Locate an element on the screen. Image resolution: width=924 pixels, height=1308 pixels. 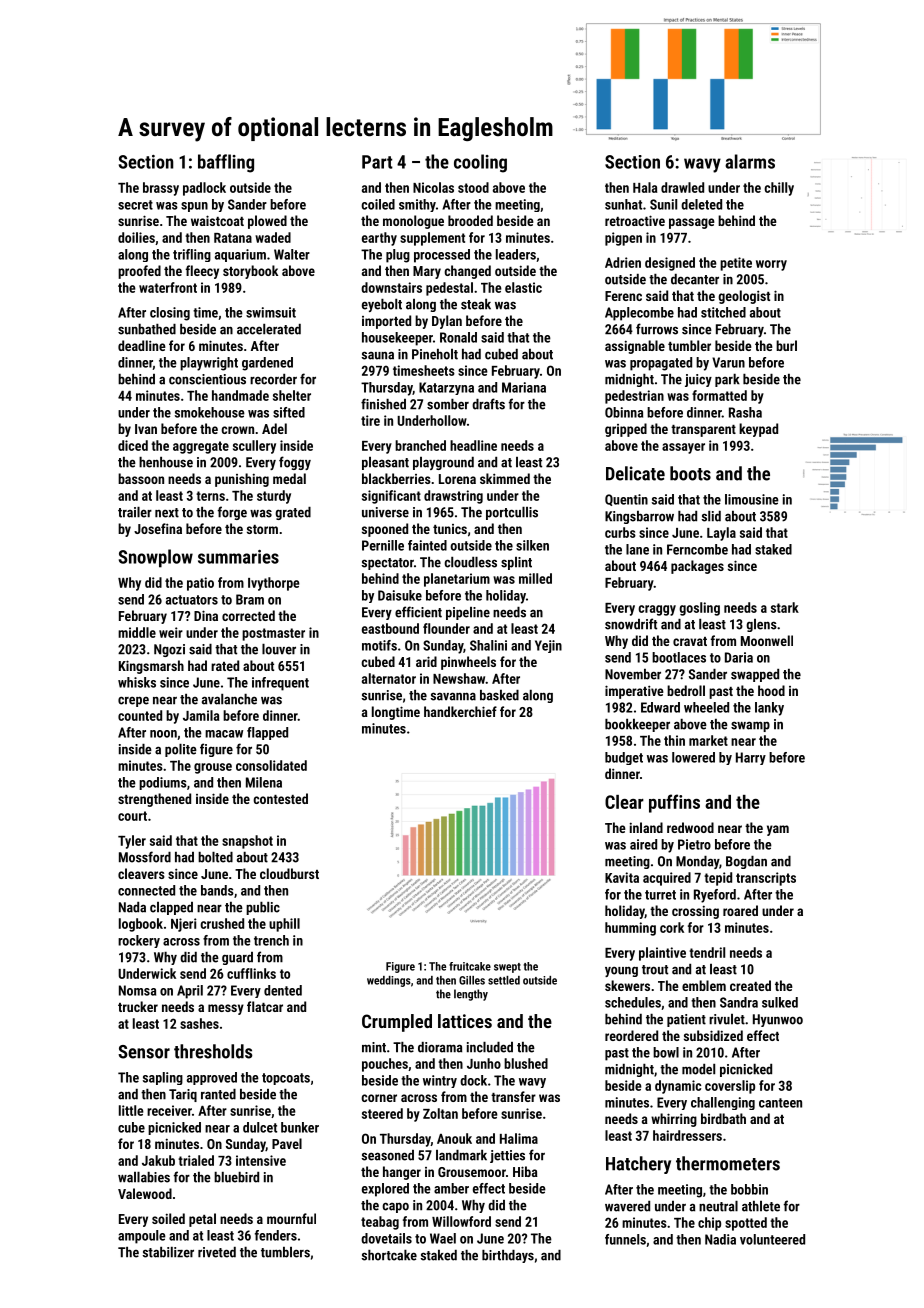
ampoule is located at coordinates (142, 1237).
